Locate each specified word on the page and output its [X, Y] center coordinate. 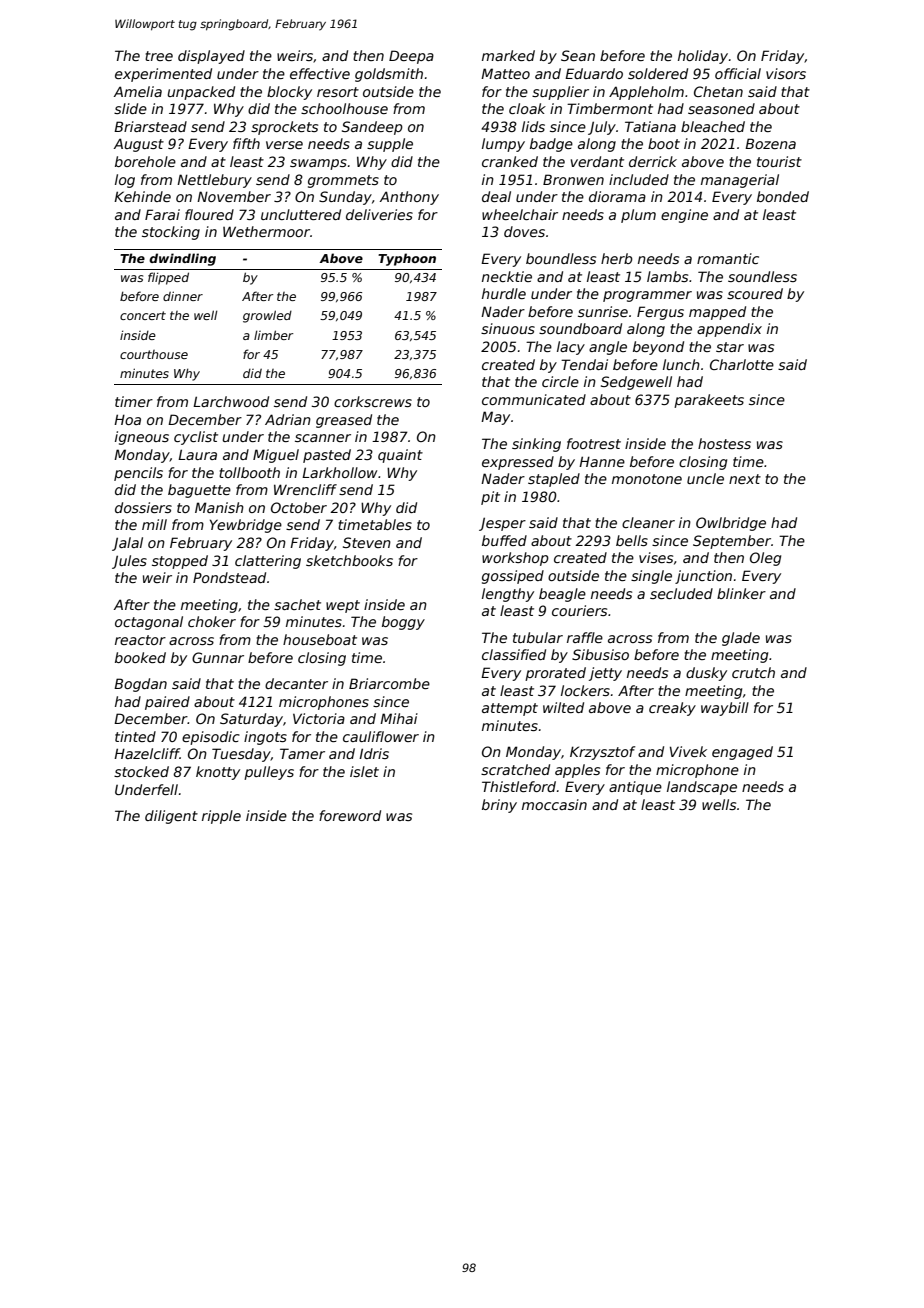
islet [364, 771]
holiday [703, 57]
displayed [211, 57]
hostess [724, 443]
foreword [350, 815]
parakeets [709, 401]
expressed [518, 463]
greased [344, 421]
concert [143, 315]
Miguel [276, 456]
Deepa [411, 57]
